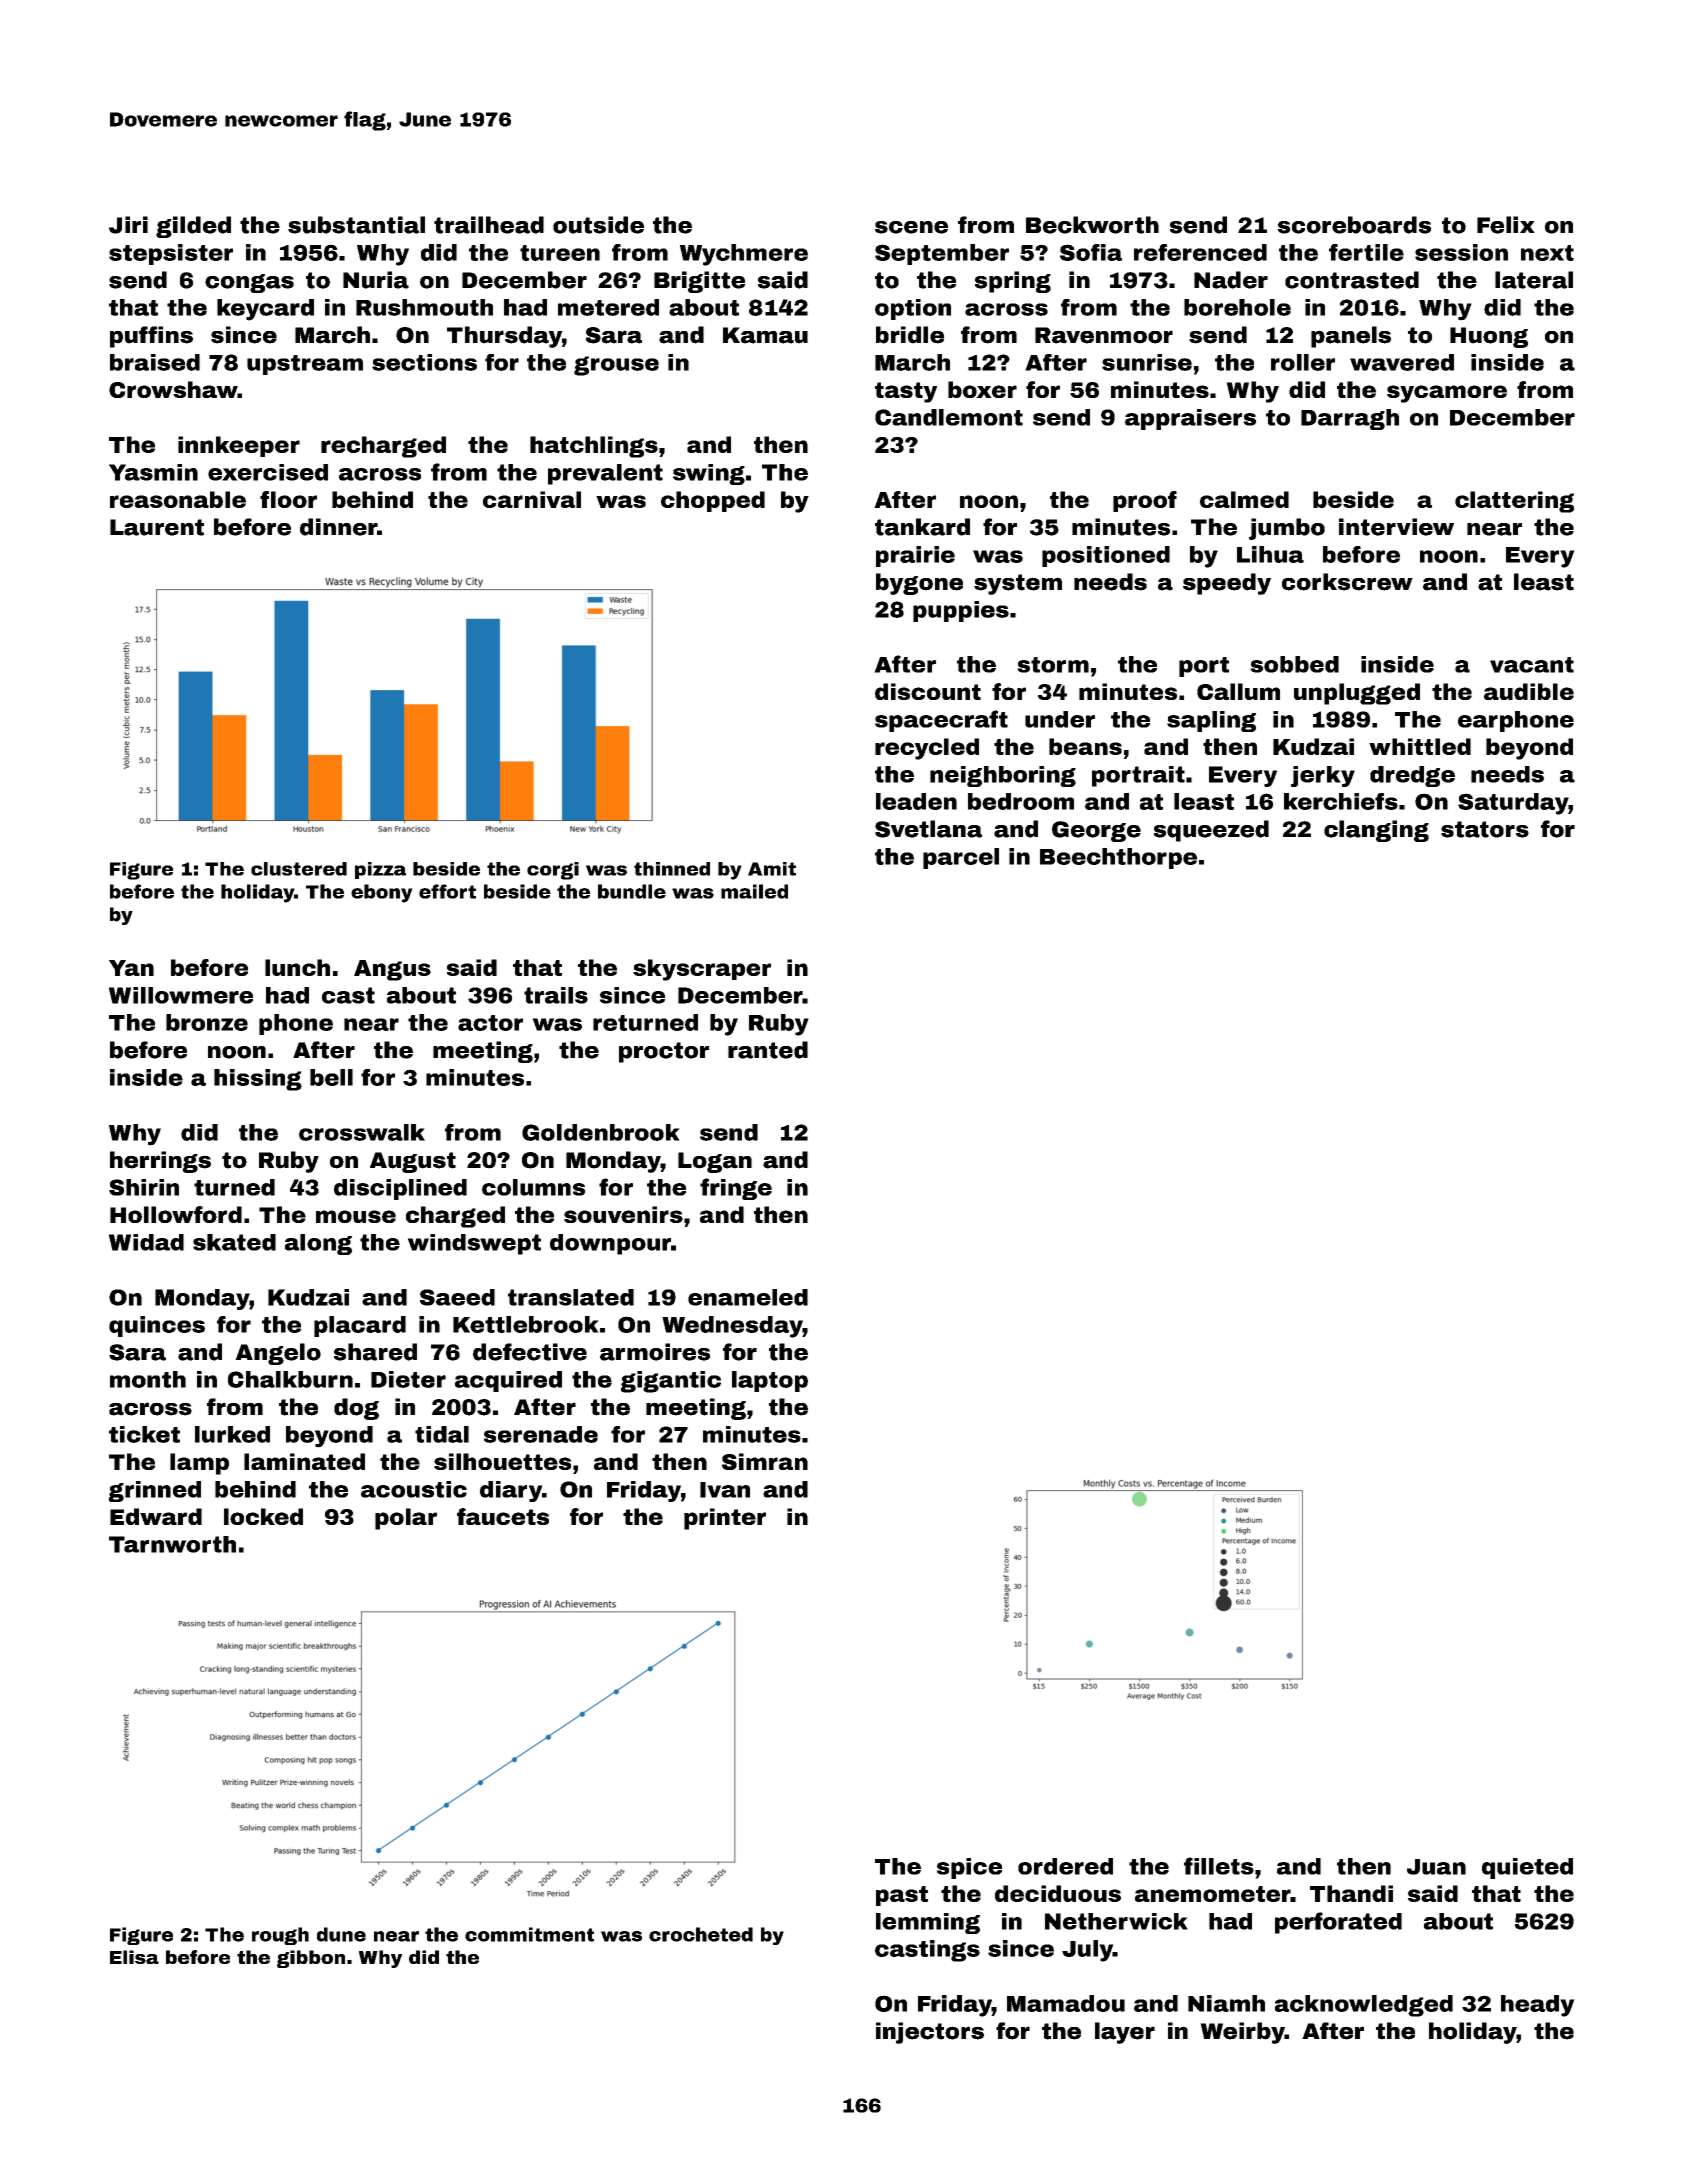 The image size is (1683, 2178). I want to click on clattering, so click(1514, 502).
